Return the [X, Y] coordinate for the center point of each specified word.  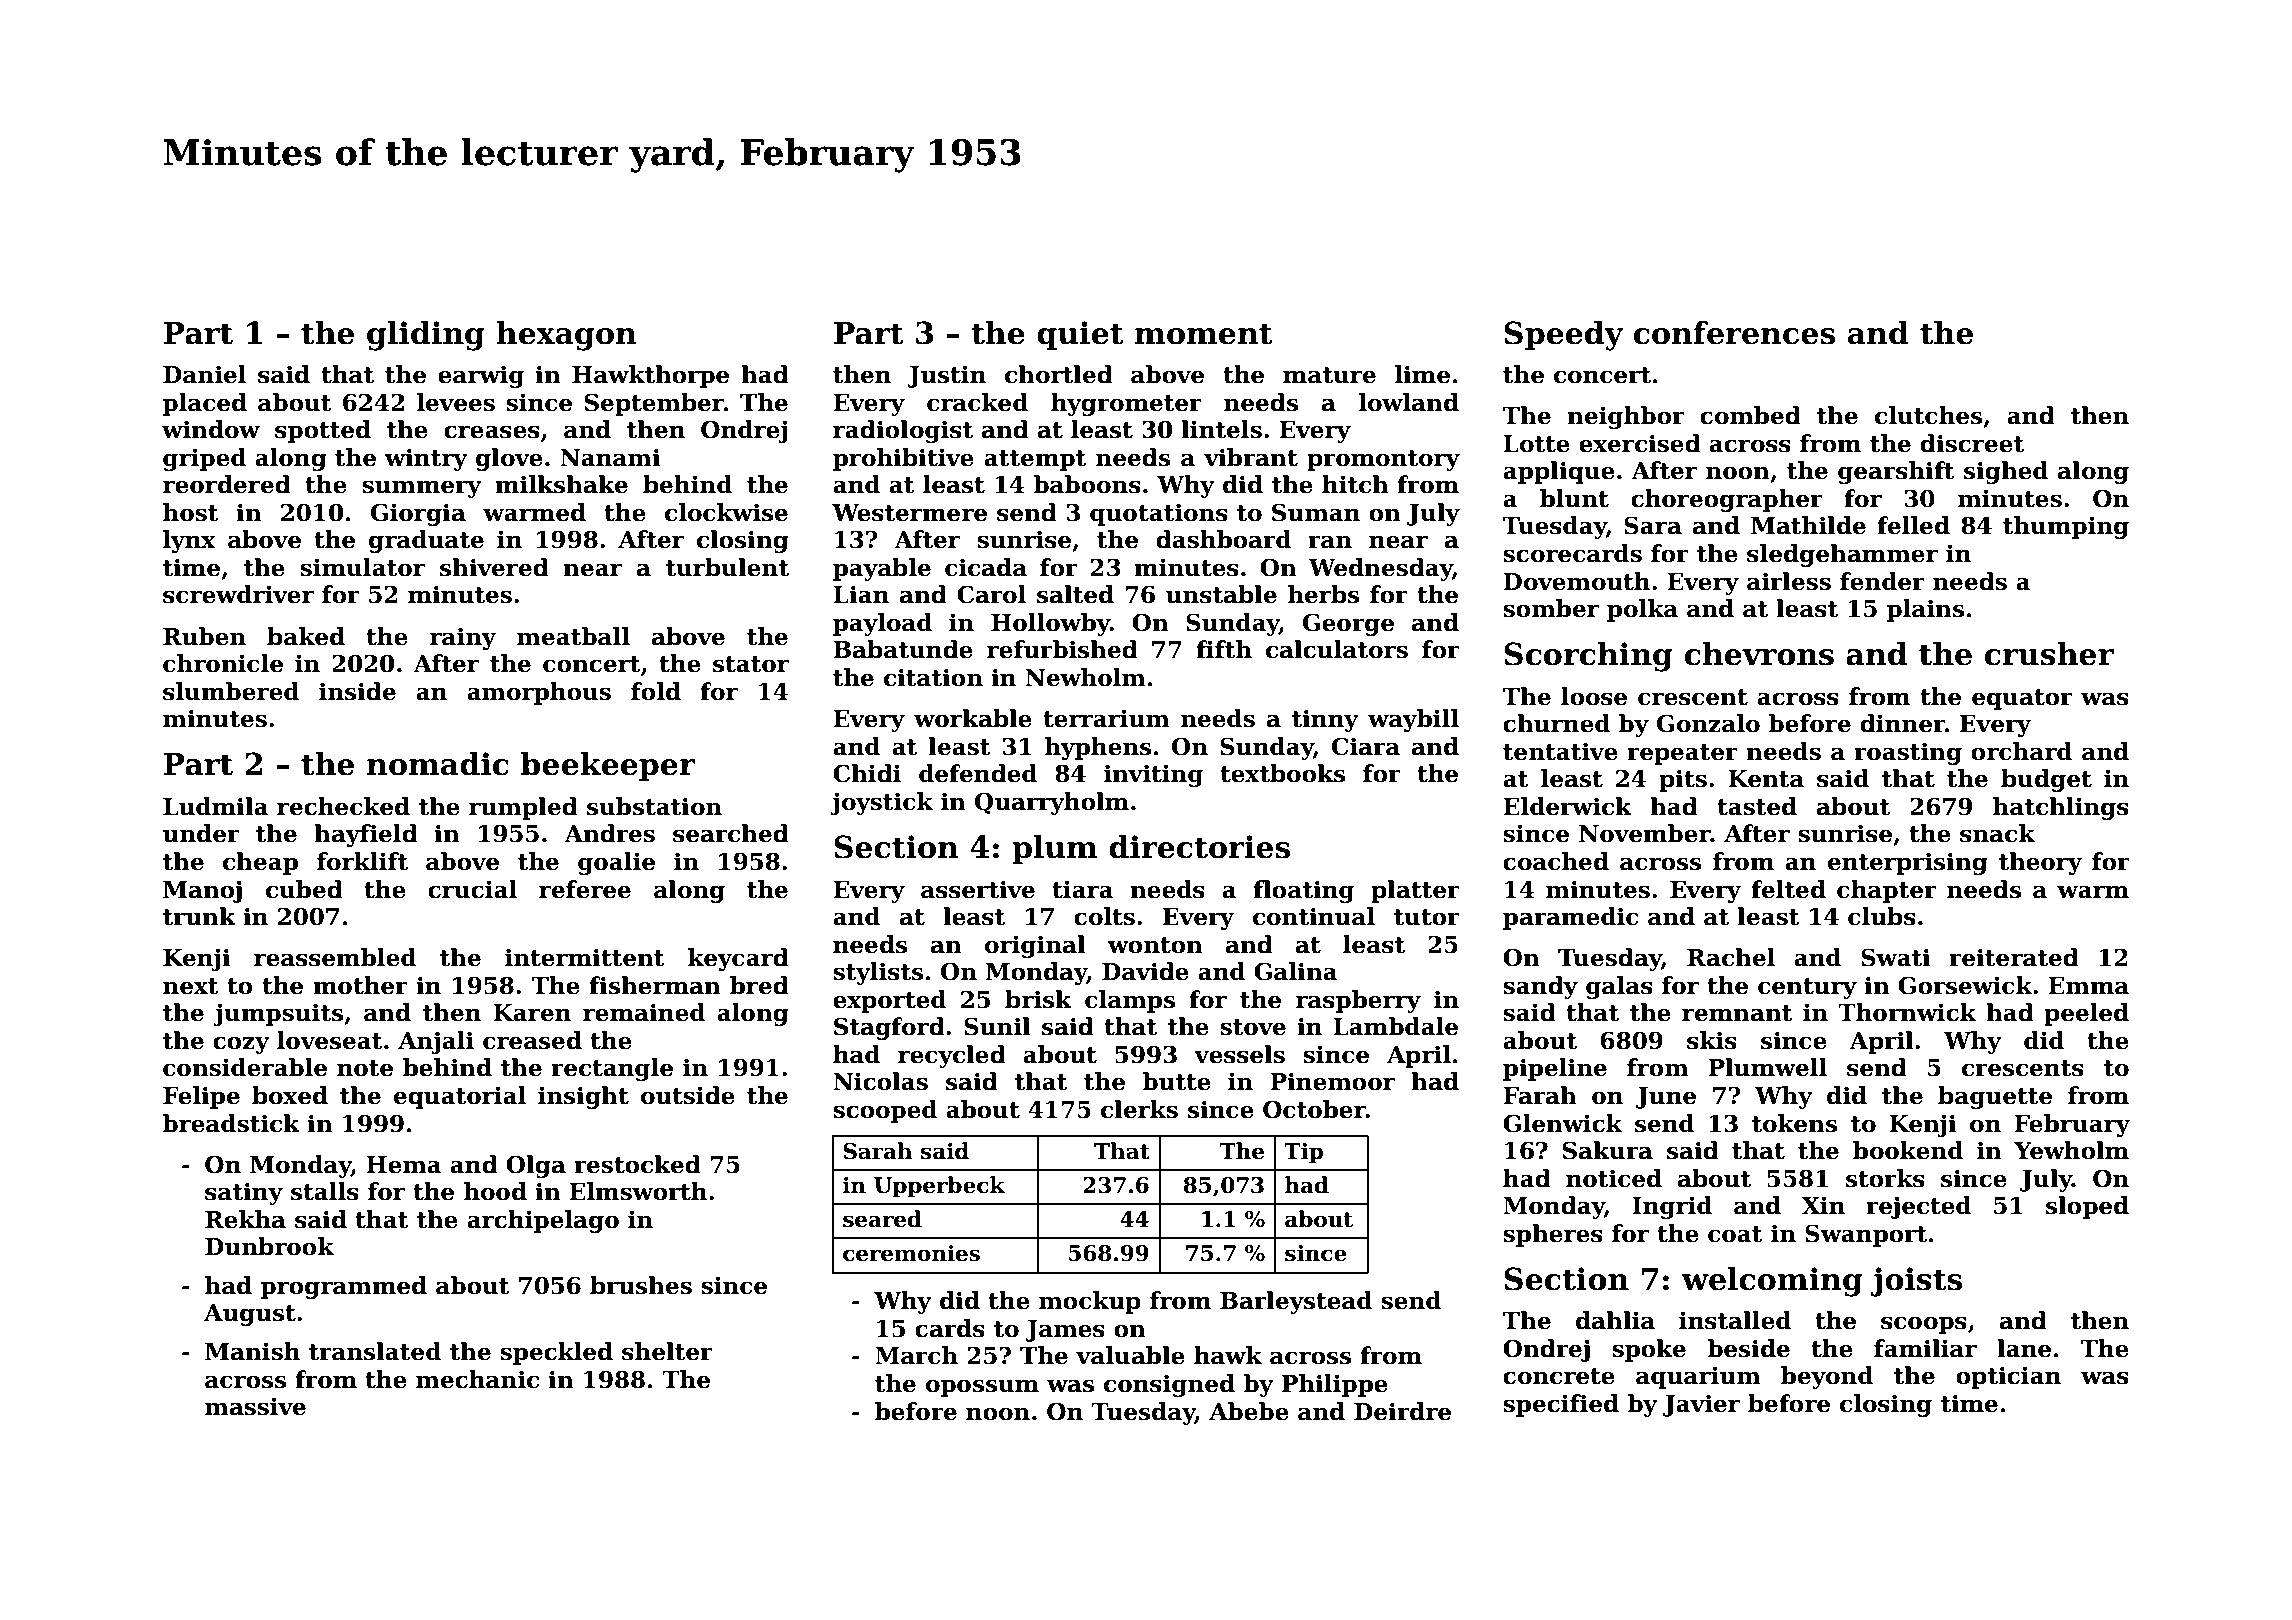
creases [492, 432]
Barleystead [1296, 1302]
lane [2024, 1348]
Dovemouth [1576, 581]
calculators [1337, 649]
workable [973, 718]
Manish [252, 1351]
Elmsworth [638, 1191]
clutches [1928, 415]
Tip [1303, 1153]
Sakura [1608, 1150]
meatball [573, 636]
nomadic [438, 764]
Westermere [909, 513]
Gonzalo [1708, 723]
